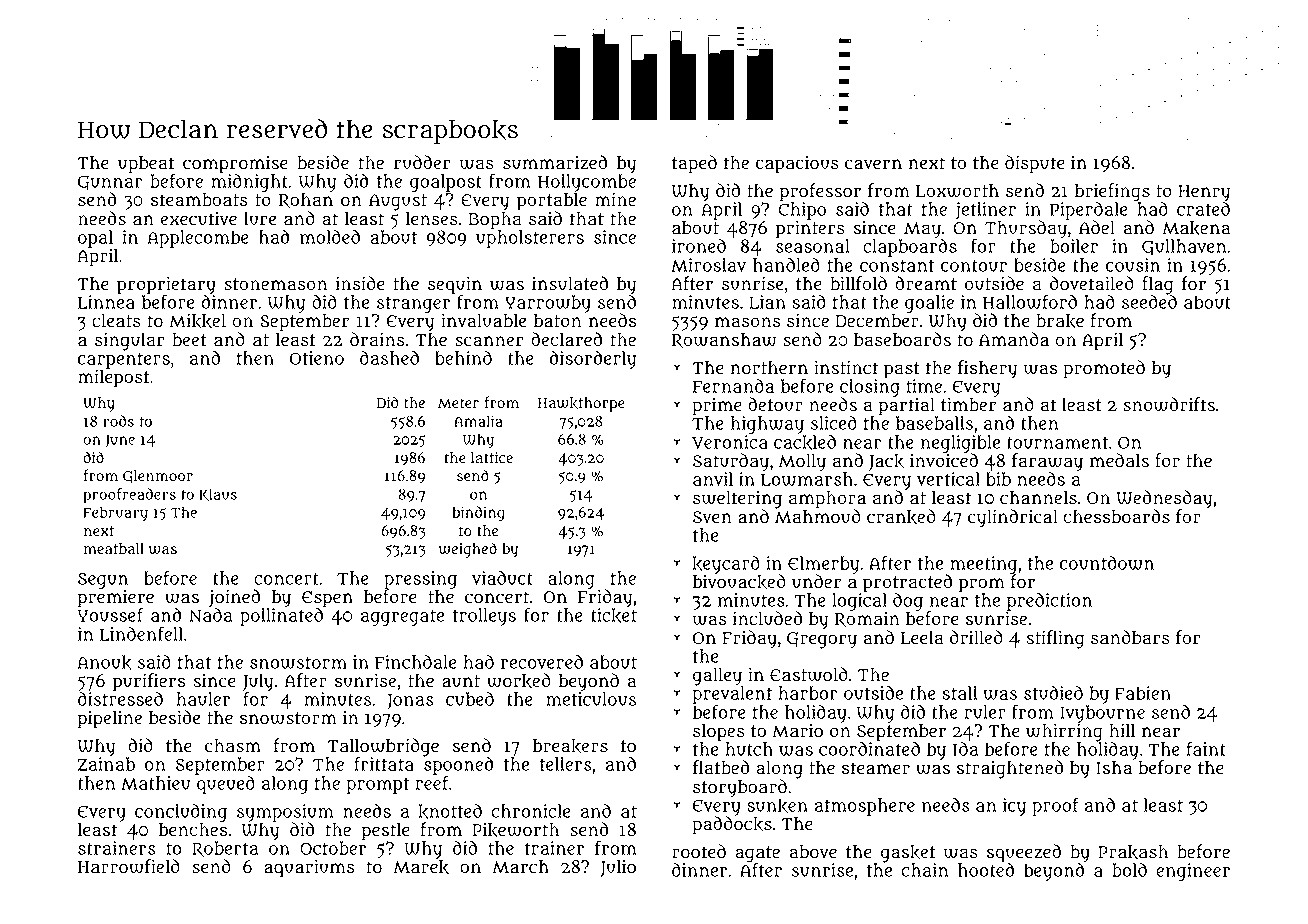  What do you see at coordinates (478, 421) in the page?
I see `Amalia` at bounding box center [478, 421].
